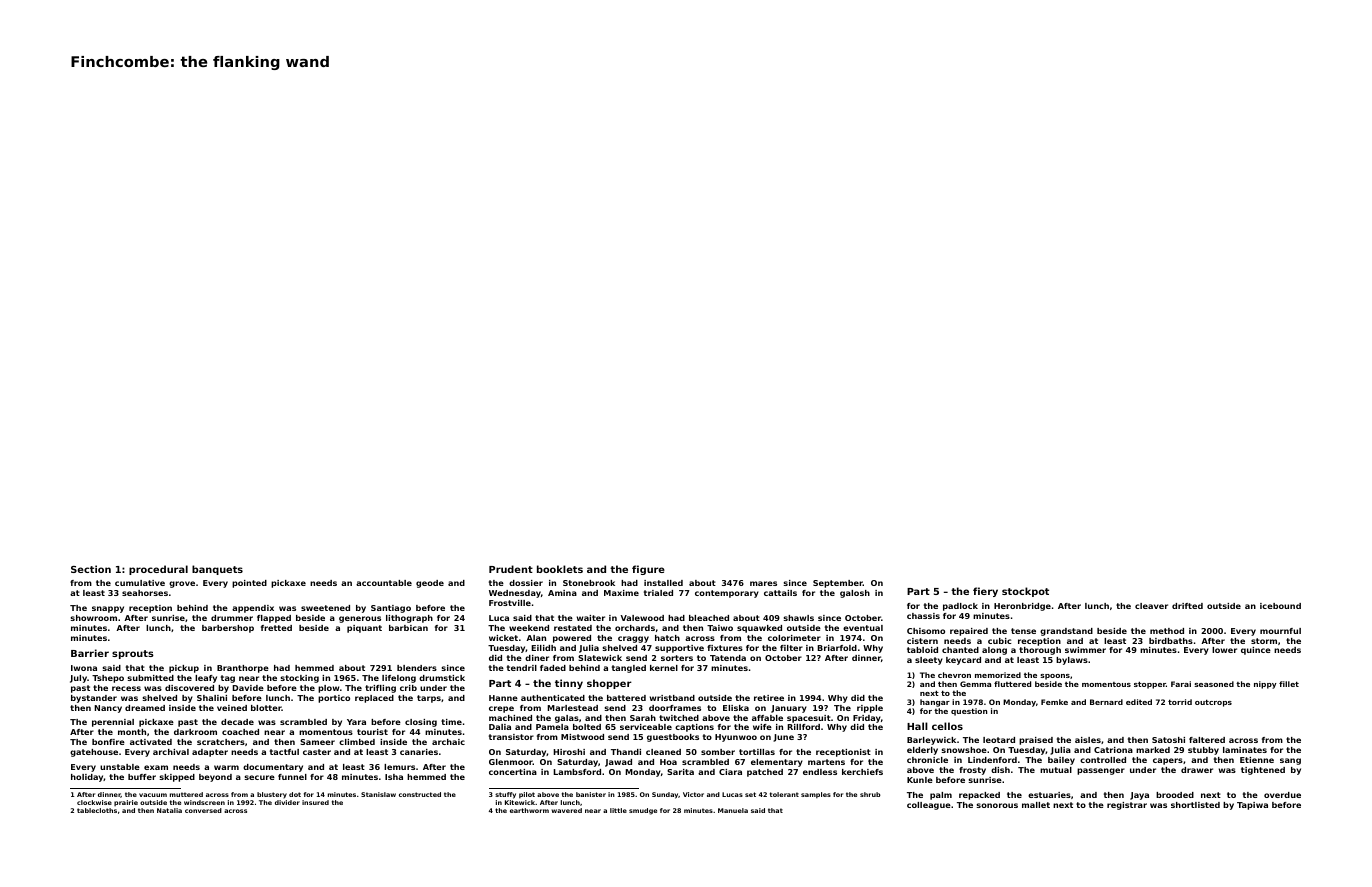 Image resolution: width=1372 pixels, height=887 pixels. Describe the element at coordinates (1151, 606) in the page. I see `cleaver` at that location.
